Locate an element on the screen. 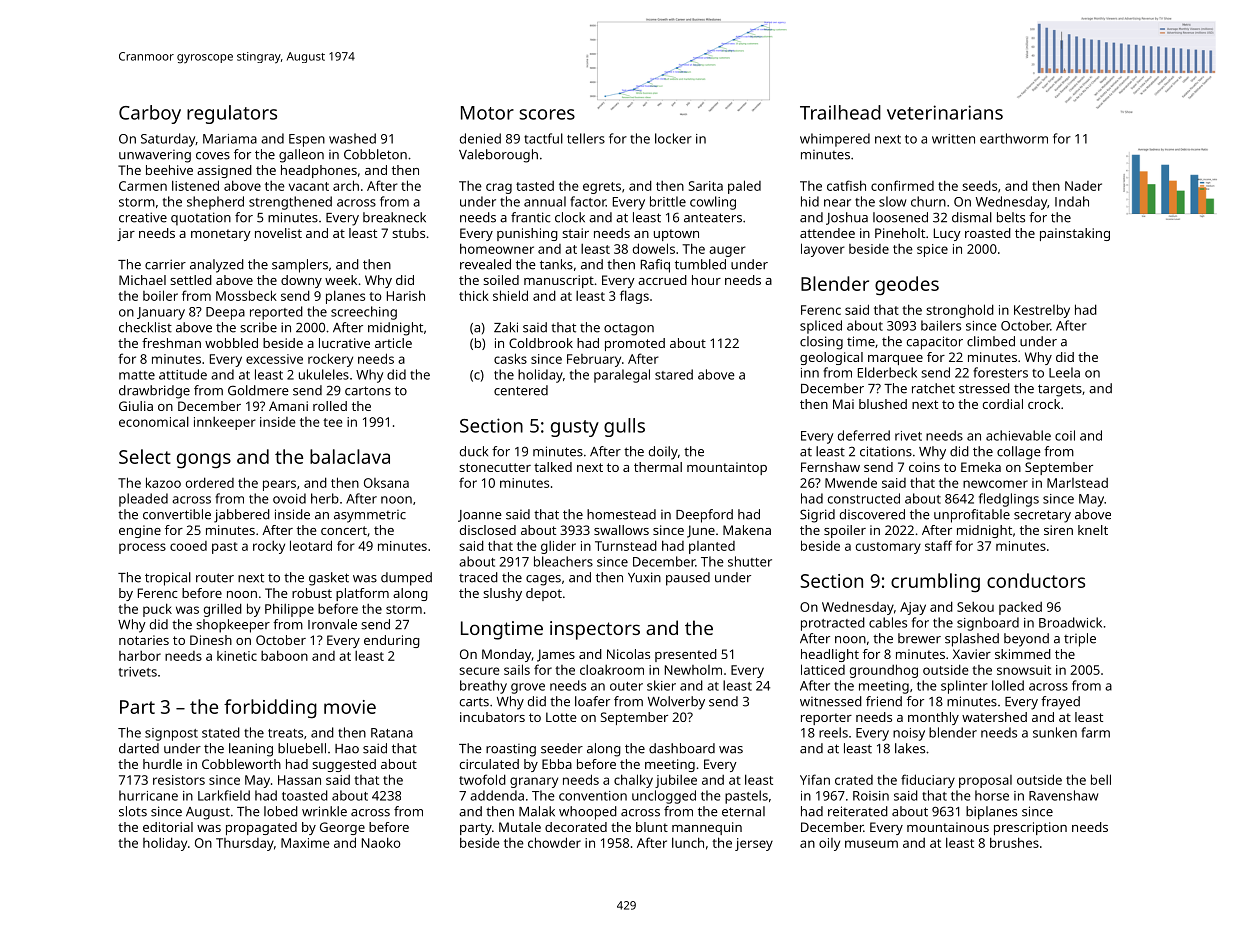 This screenshot has width=1233, height=952. Amani is located at coordinates (288, 406).
